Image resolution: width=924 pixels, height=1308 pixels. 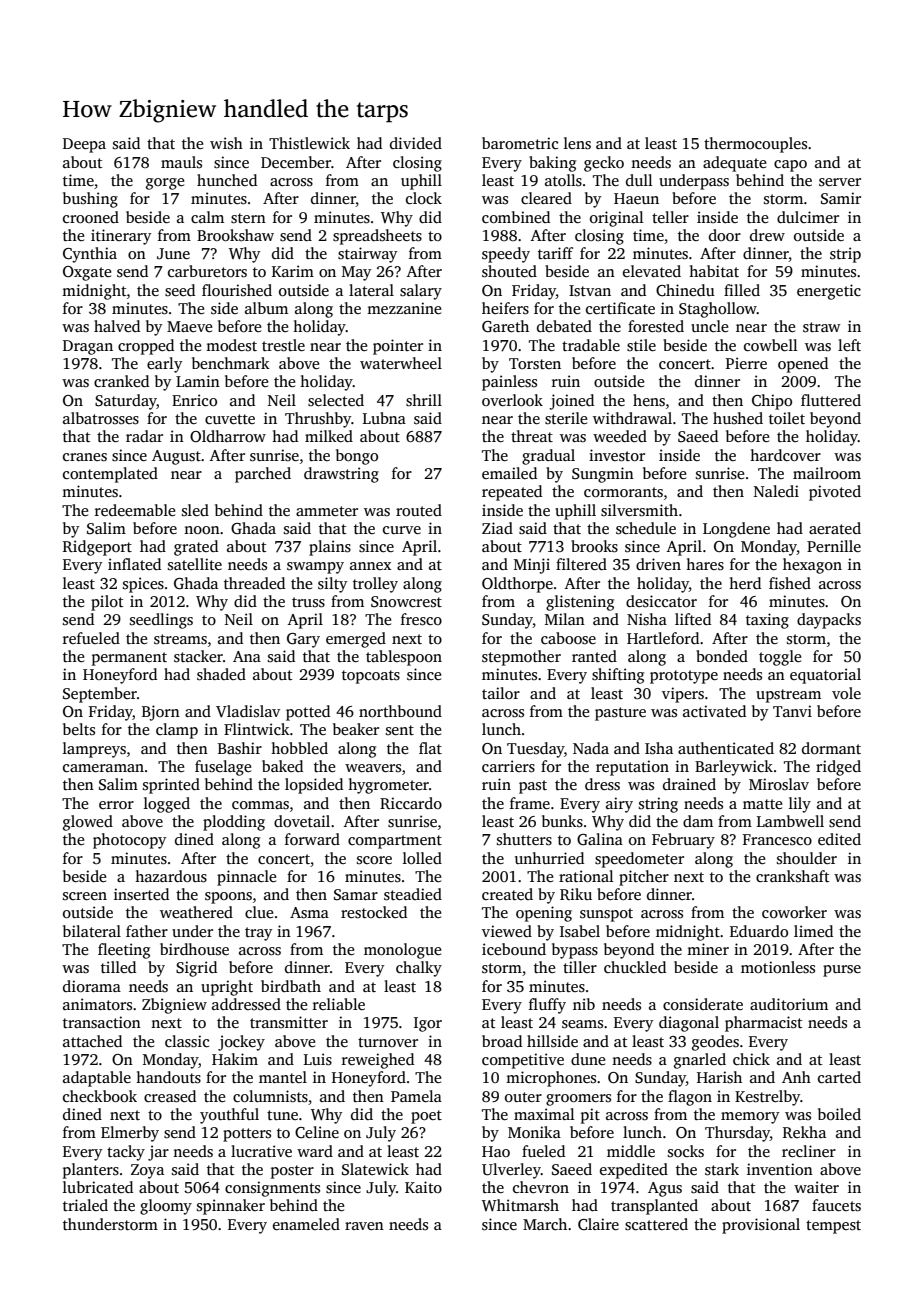 I want to click on waterwheel, so click(x=401, y=363).
